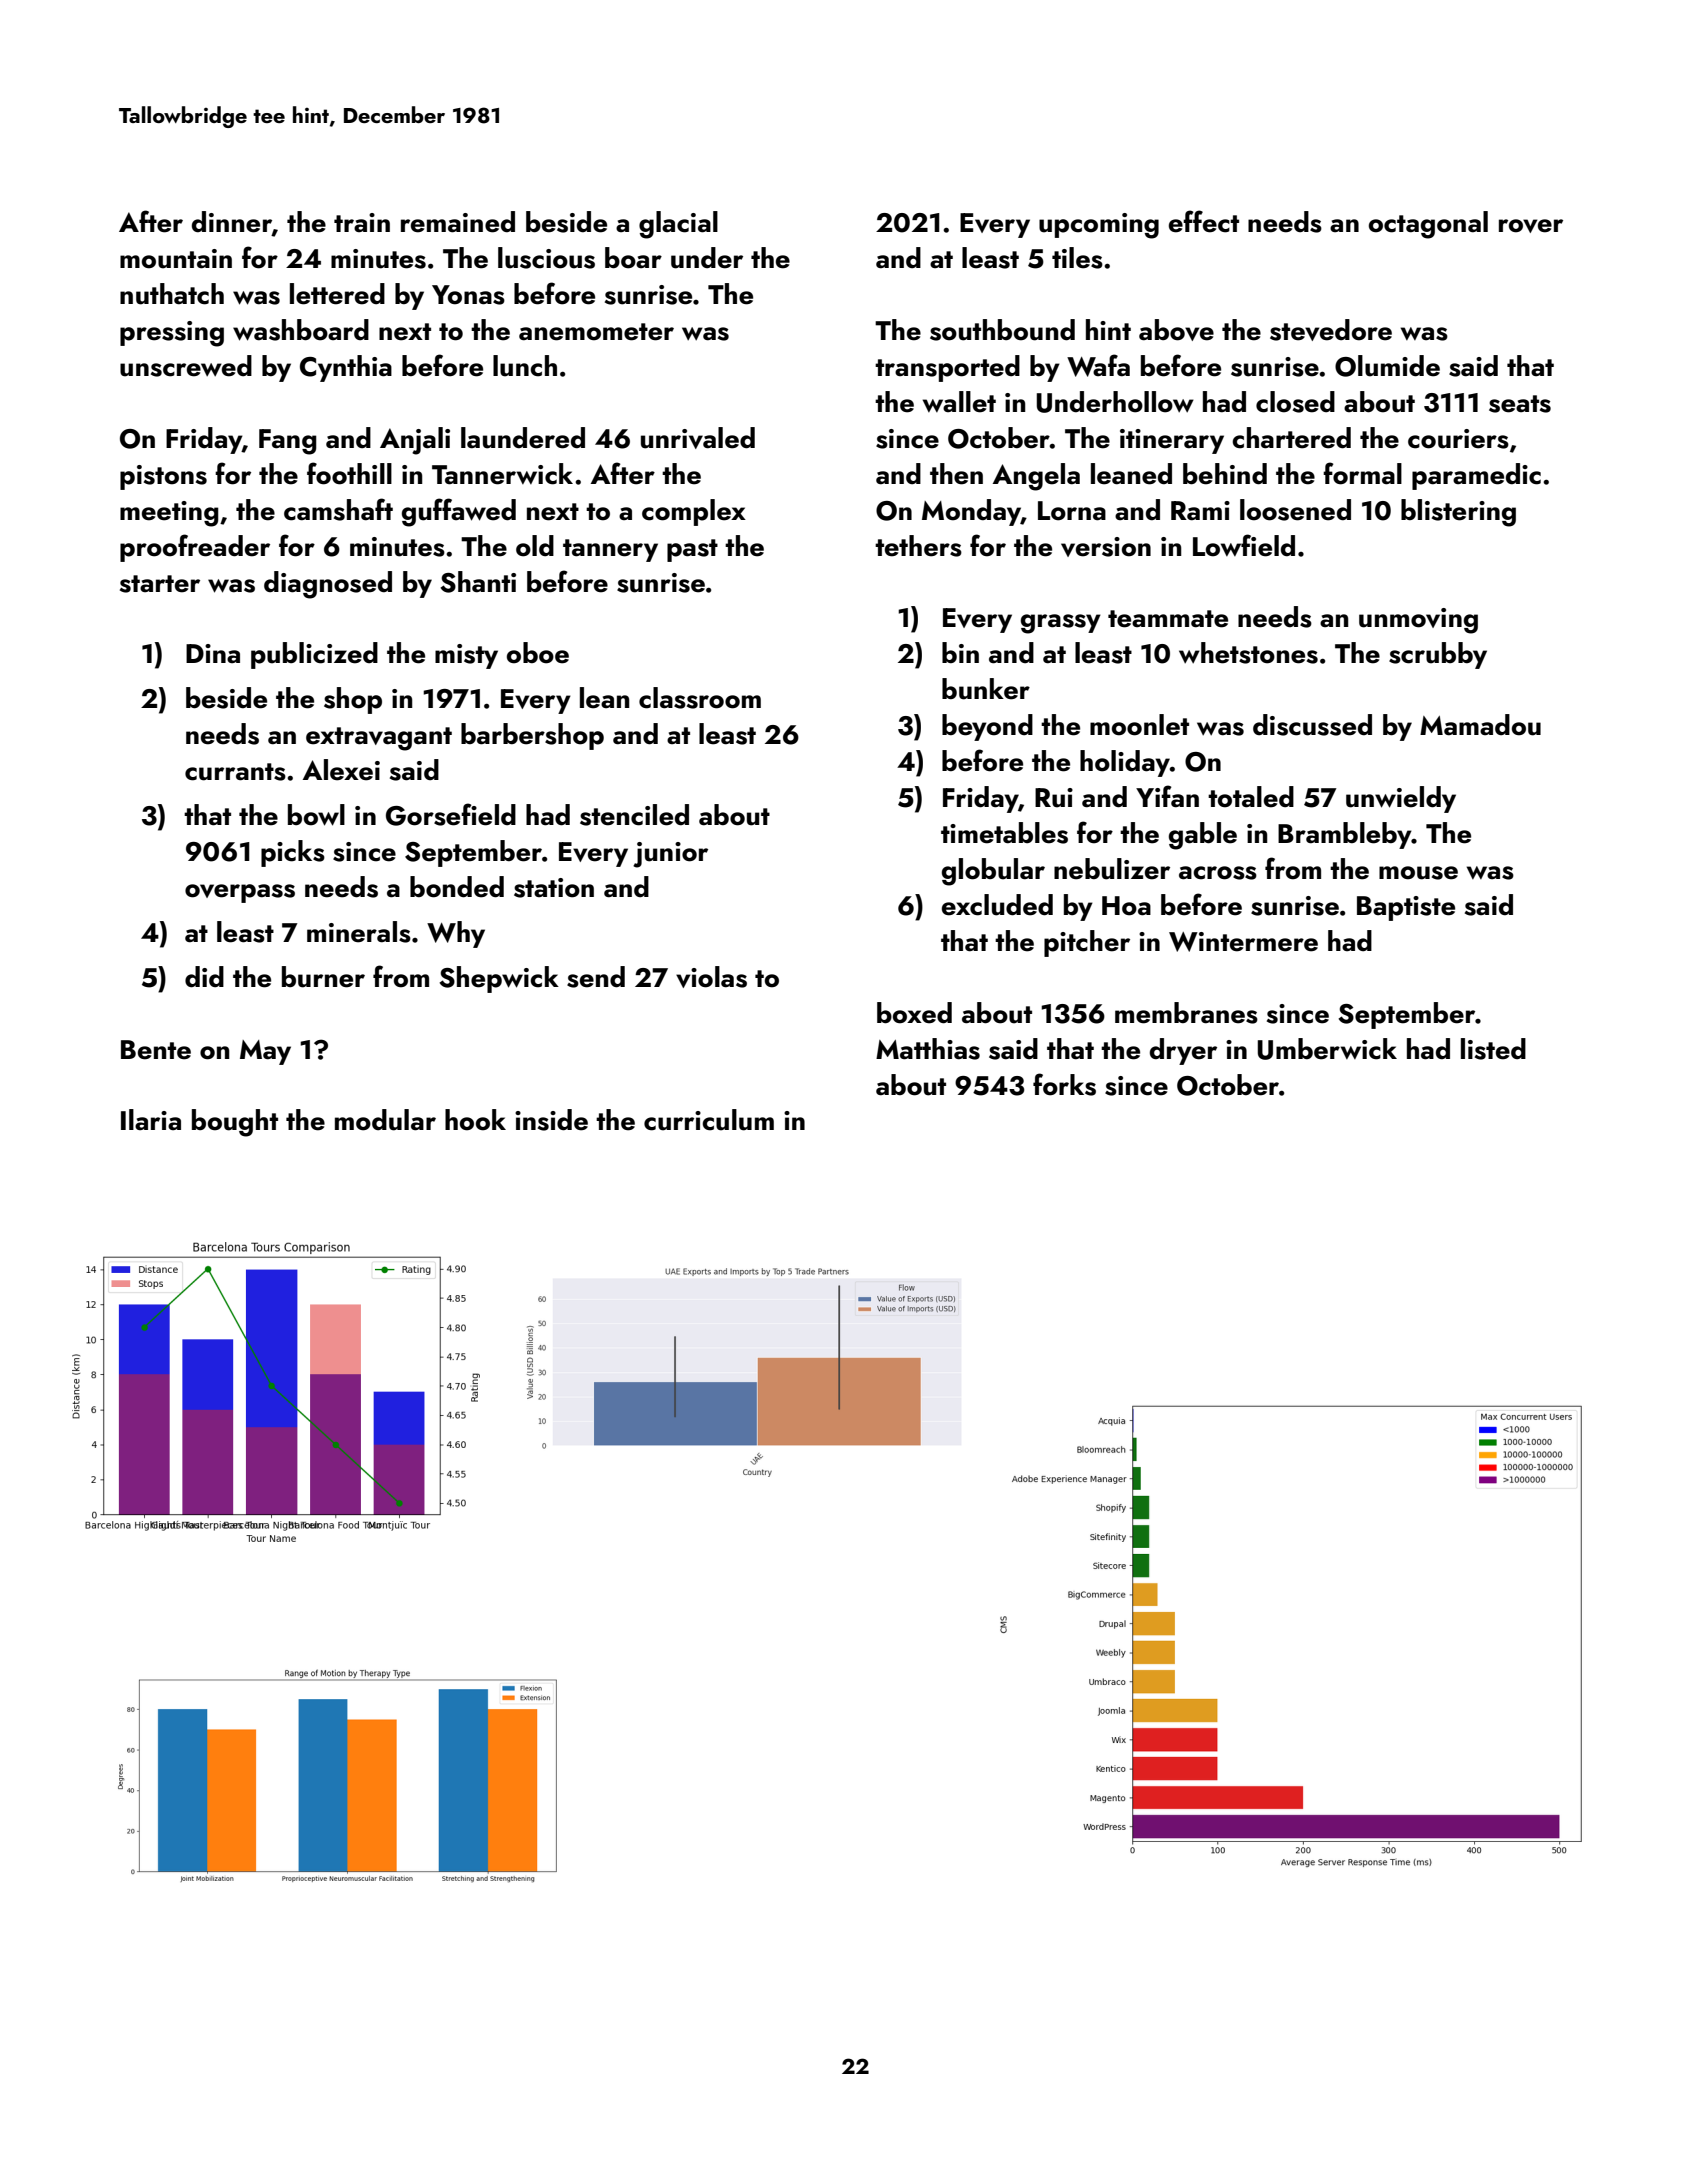 The width and height of the image is (1683, 2178). Describe the element at coordinates (1243, 942) in the image. I see `Wintermere` at that location.
